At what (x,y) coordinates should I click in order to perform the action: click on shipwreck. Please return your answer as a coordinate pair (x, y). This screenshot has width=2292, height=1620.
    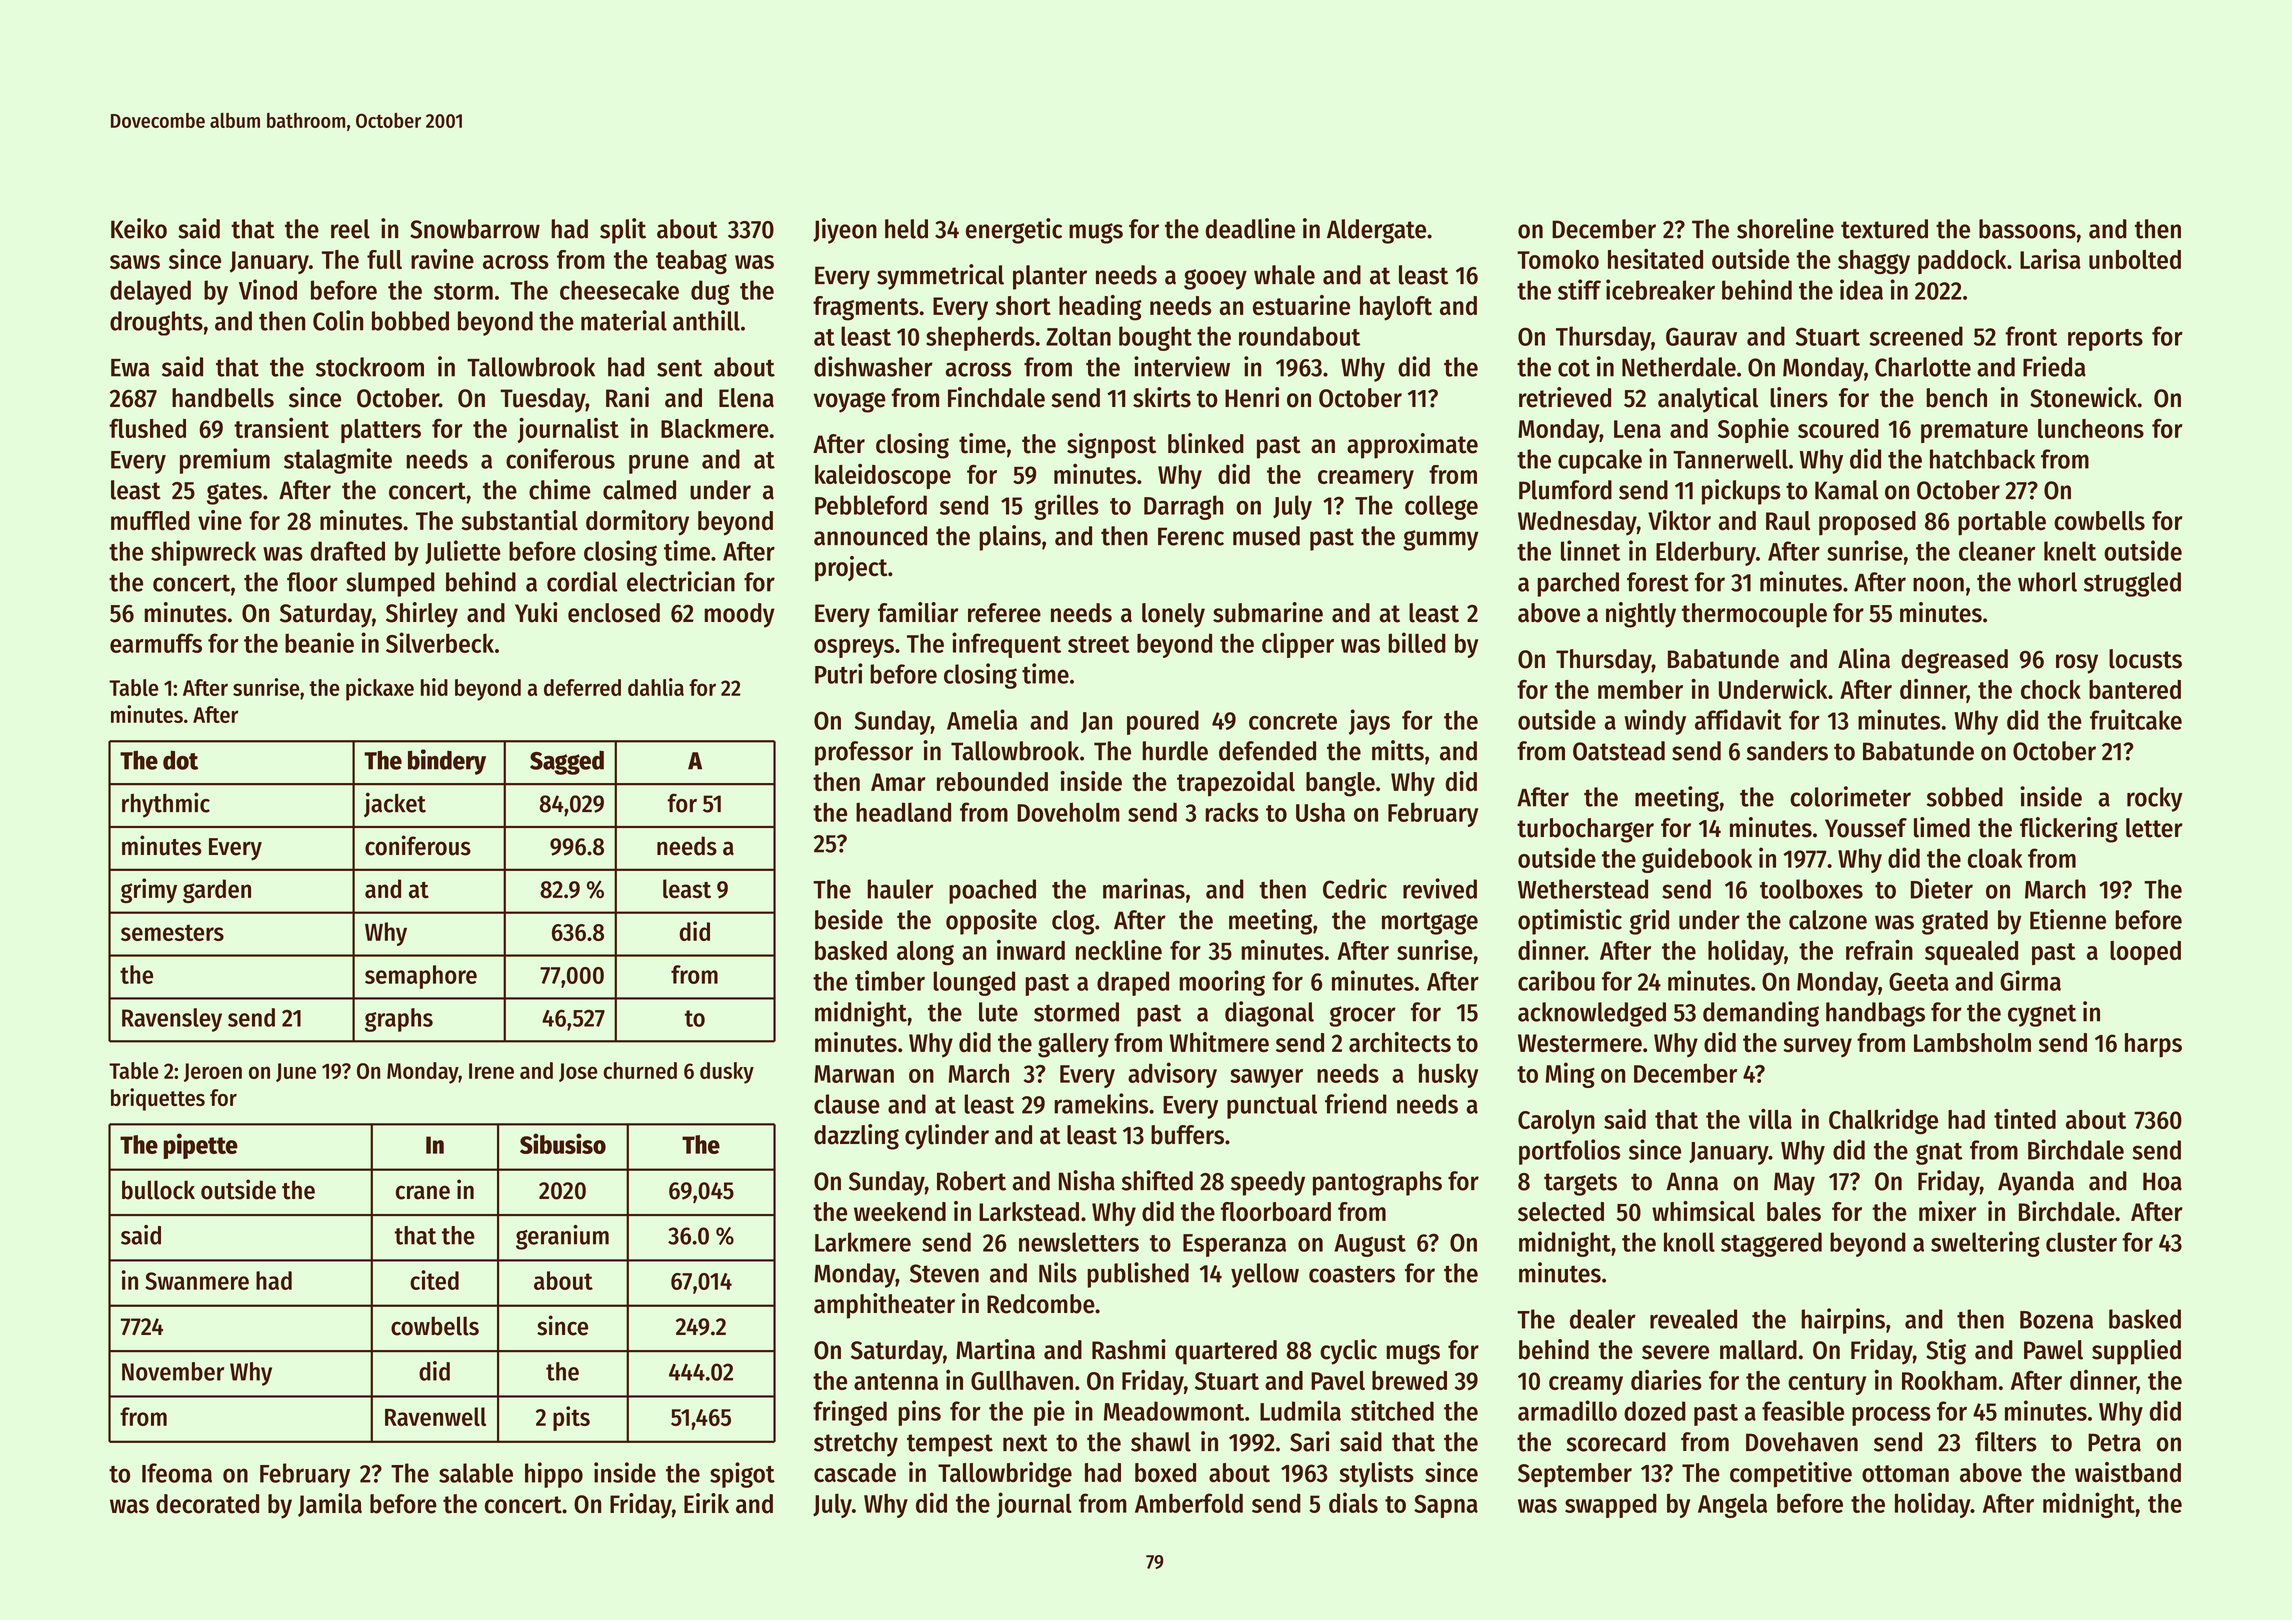
    Looking at the image, I should click on (203, 553).
